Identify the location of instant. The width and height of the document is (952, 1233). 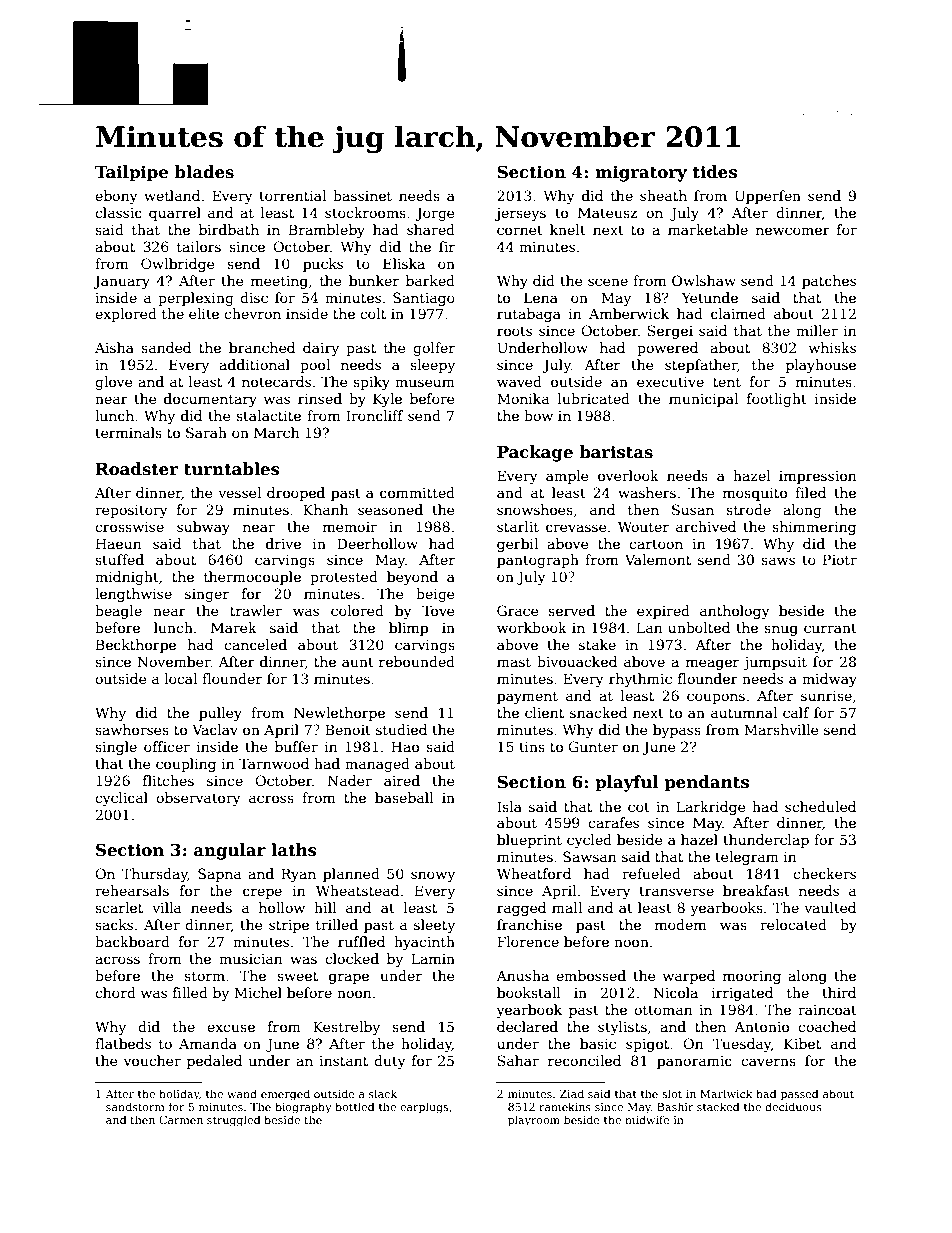
(343, 1061).
